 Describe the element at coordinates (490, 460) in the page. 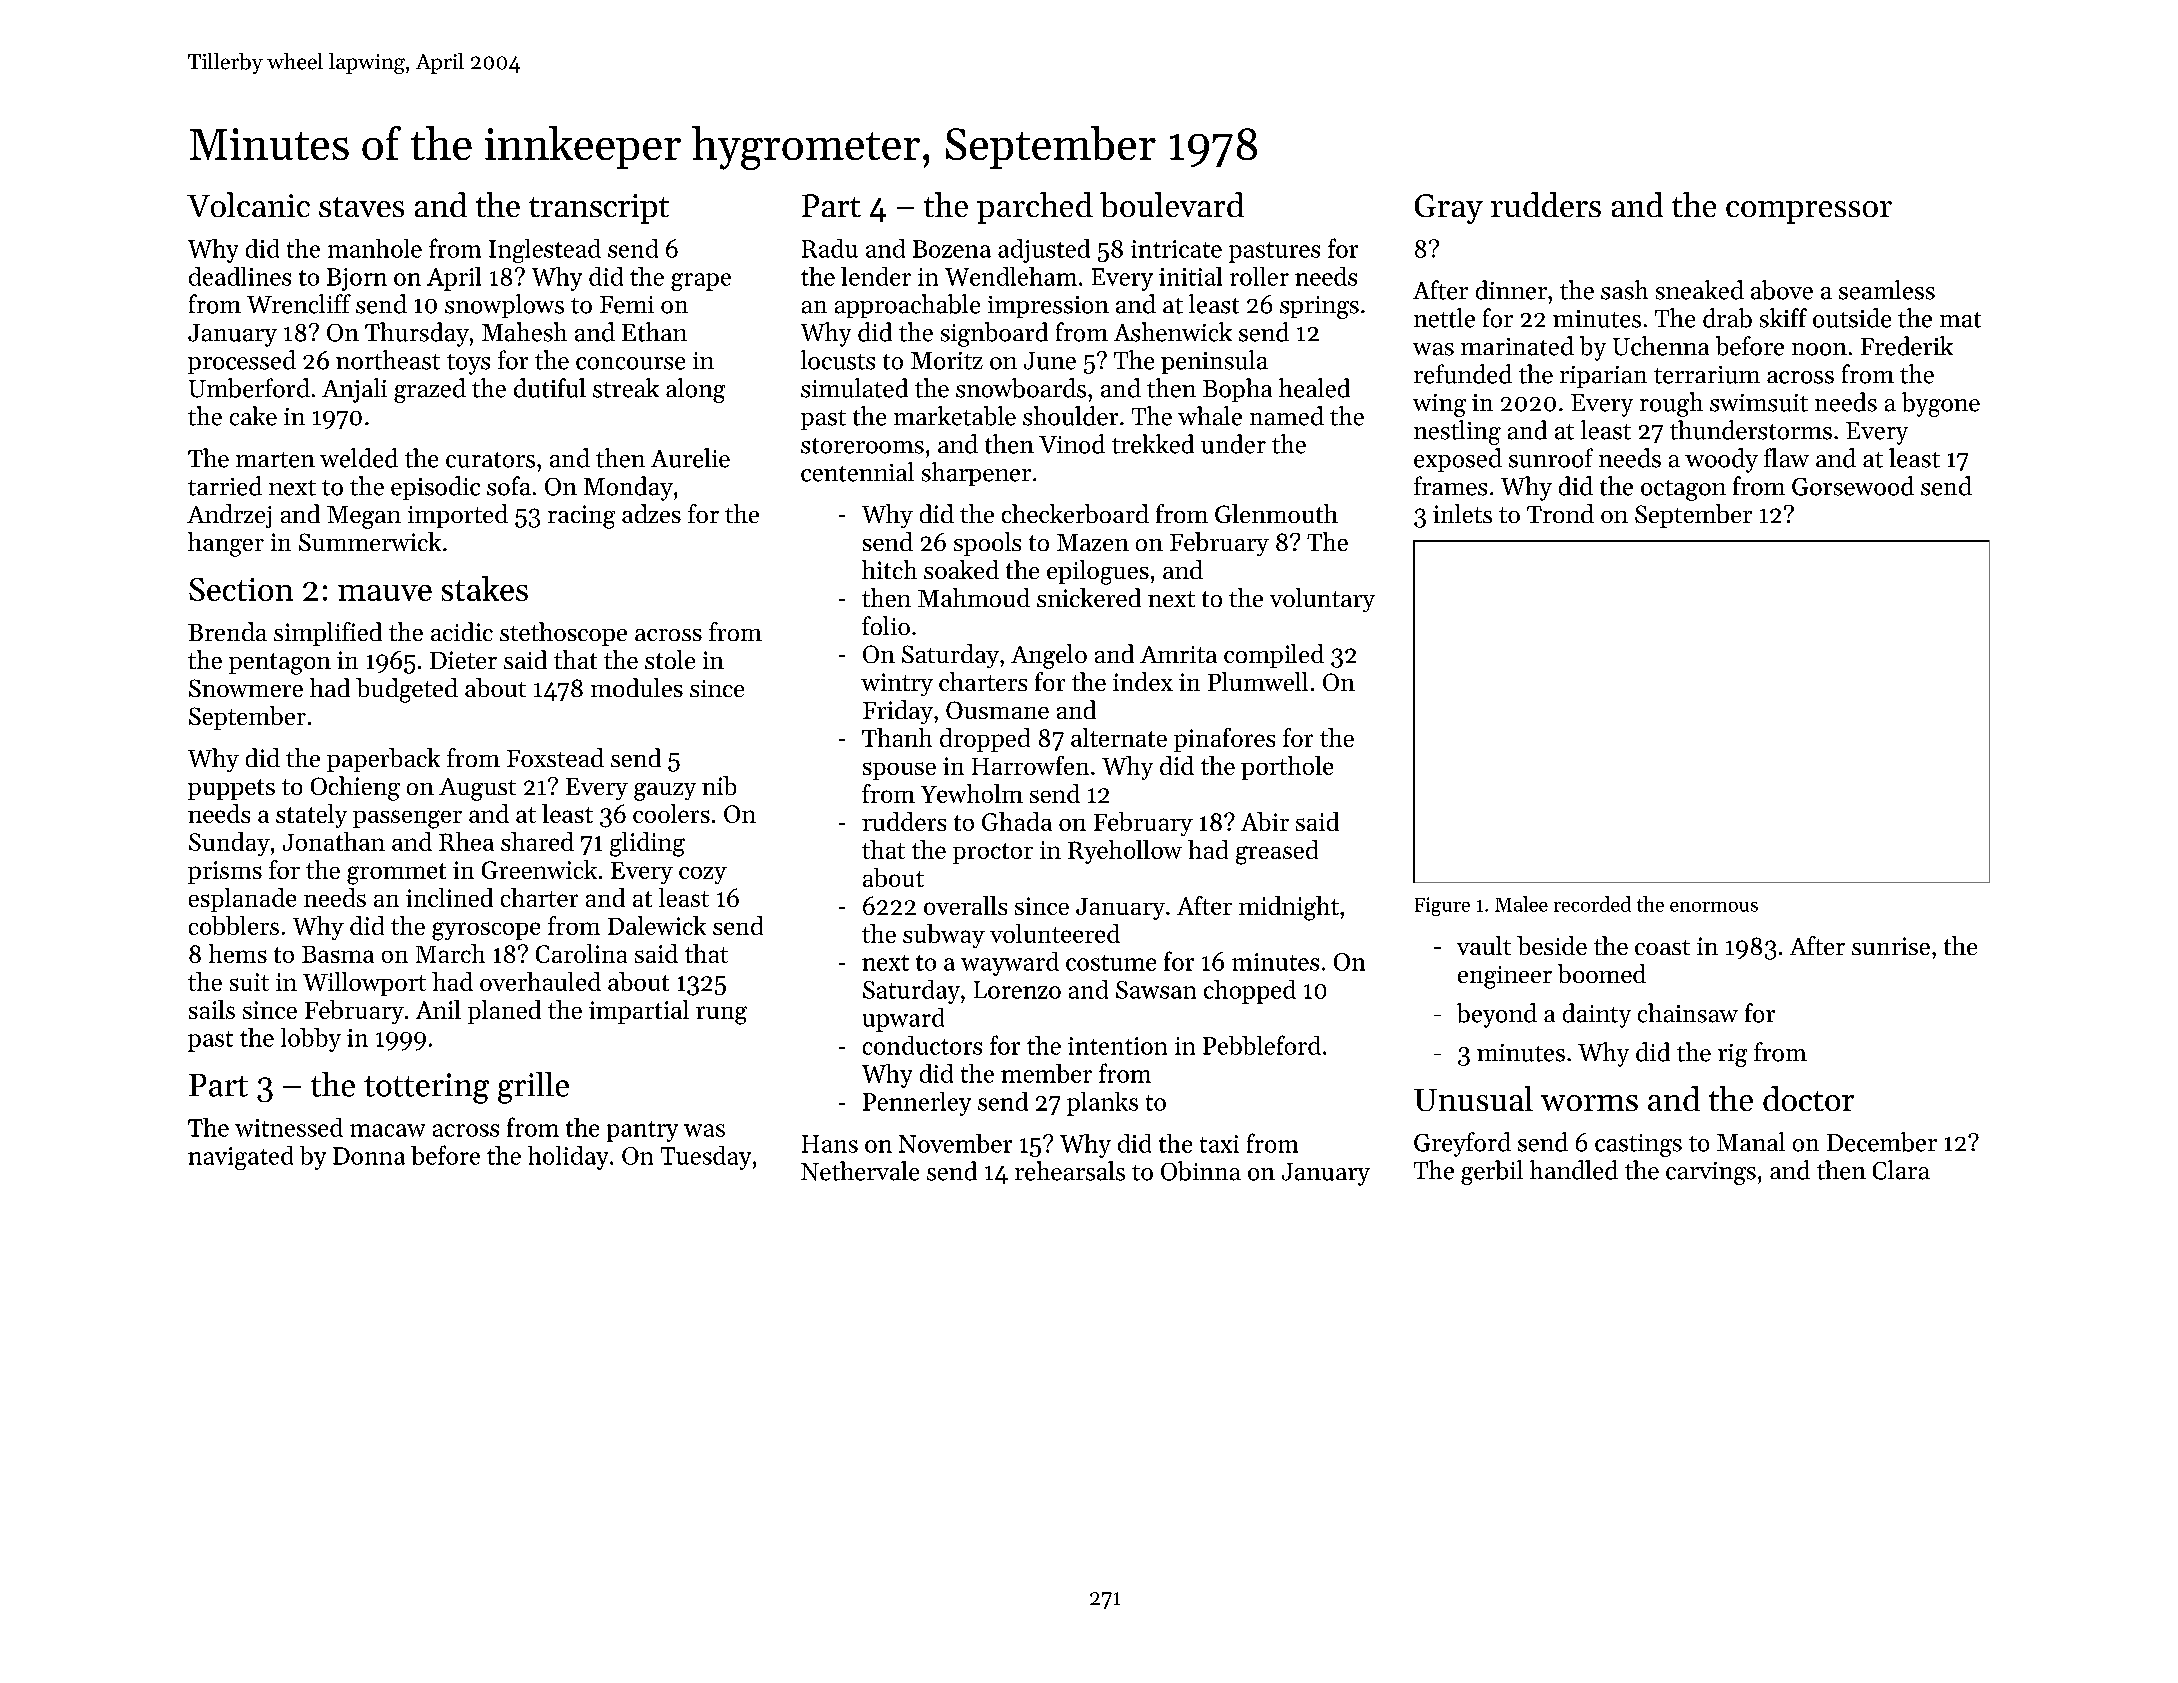

I see `curators` at that location.
